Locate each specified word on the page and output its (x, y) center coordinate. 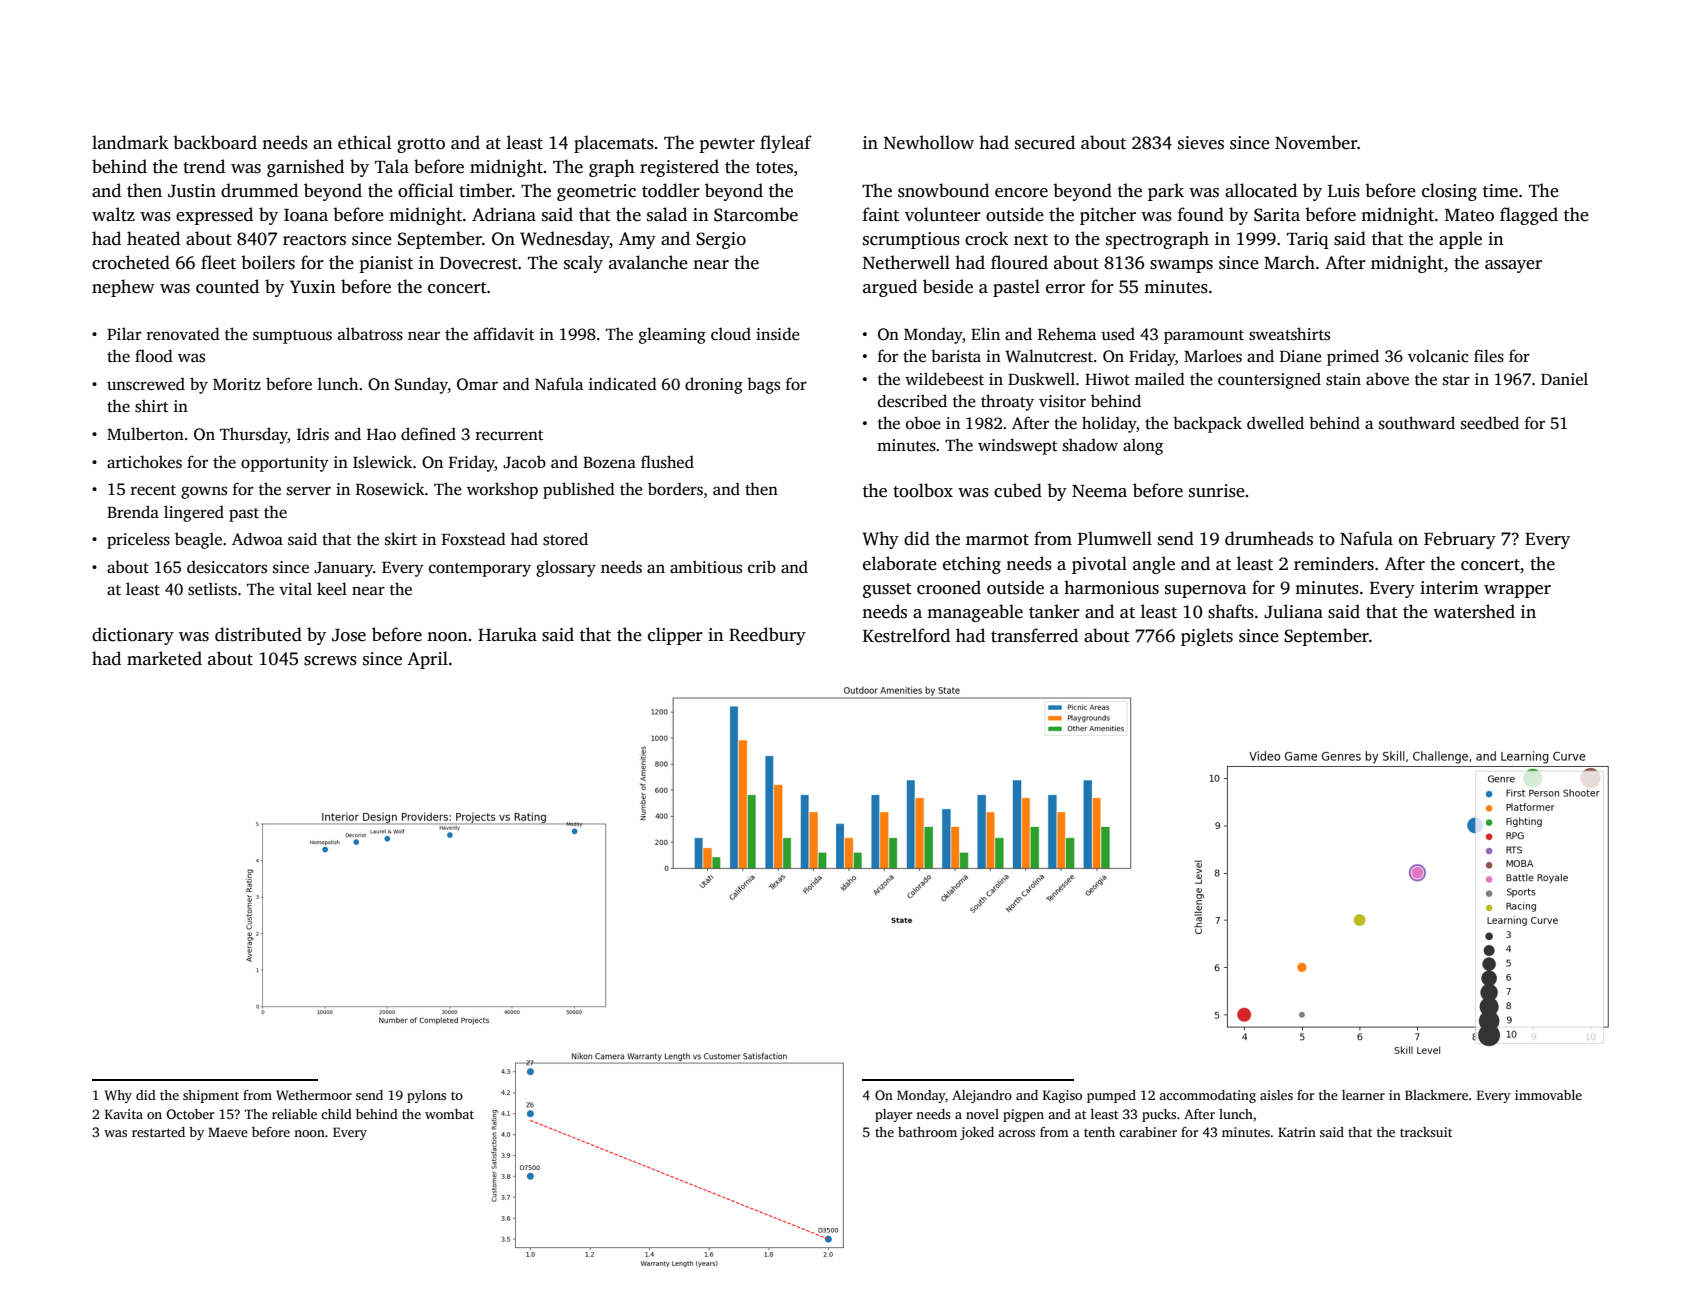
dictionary (133, 636)
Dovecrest (479, 263)
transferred (1034, 635)
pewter (727, 145)
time (1500, 191)
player (893, 1115)
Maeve (228, 1132)
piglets (1207, 637)
